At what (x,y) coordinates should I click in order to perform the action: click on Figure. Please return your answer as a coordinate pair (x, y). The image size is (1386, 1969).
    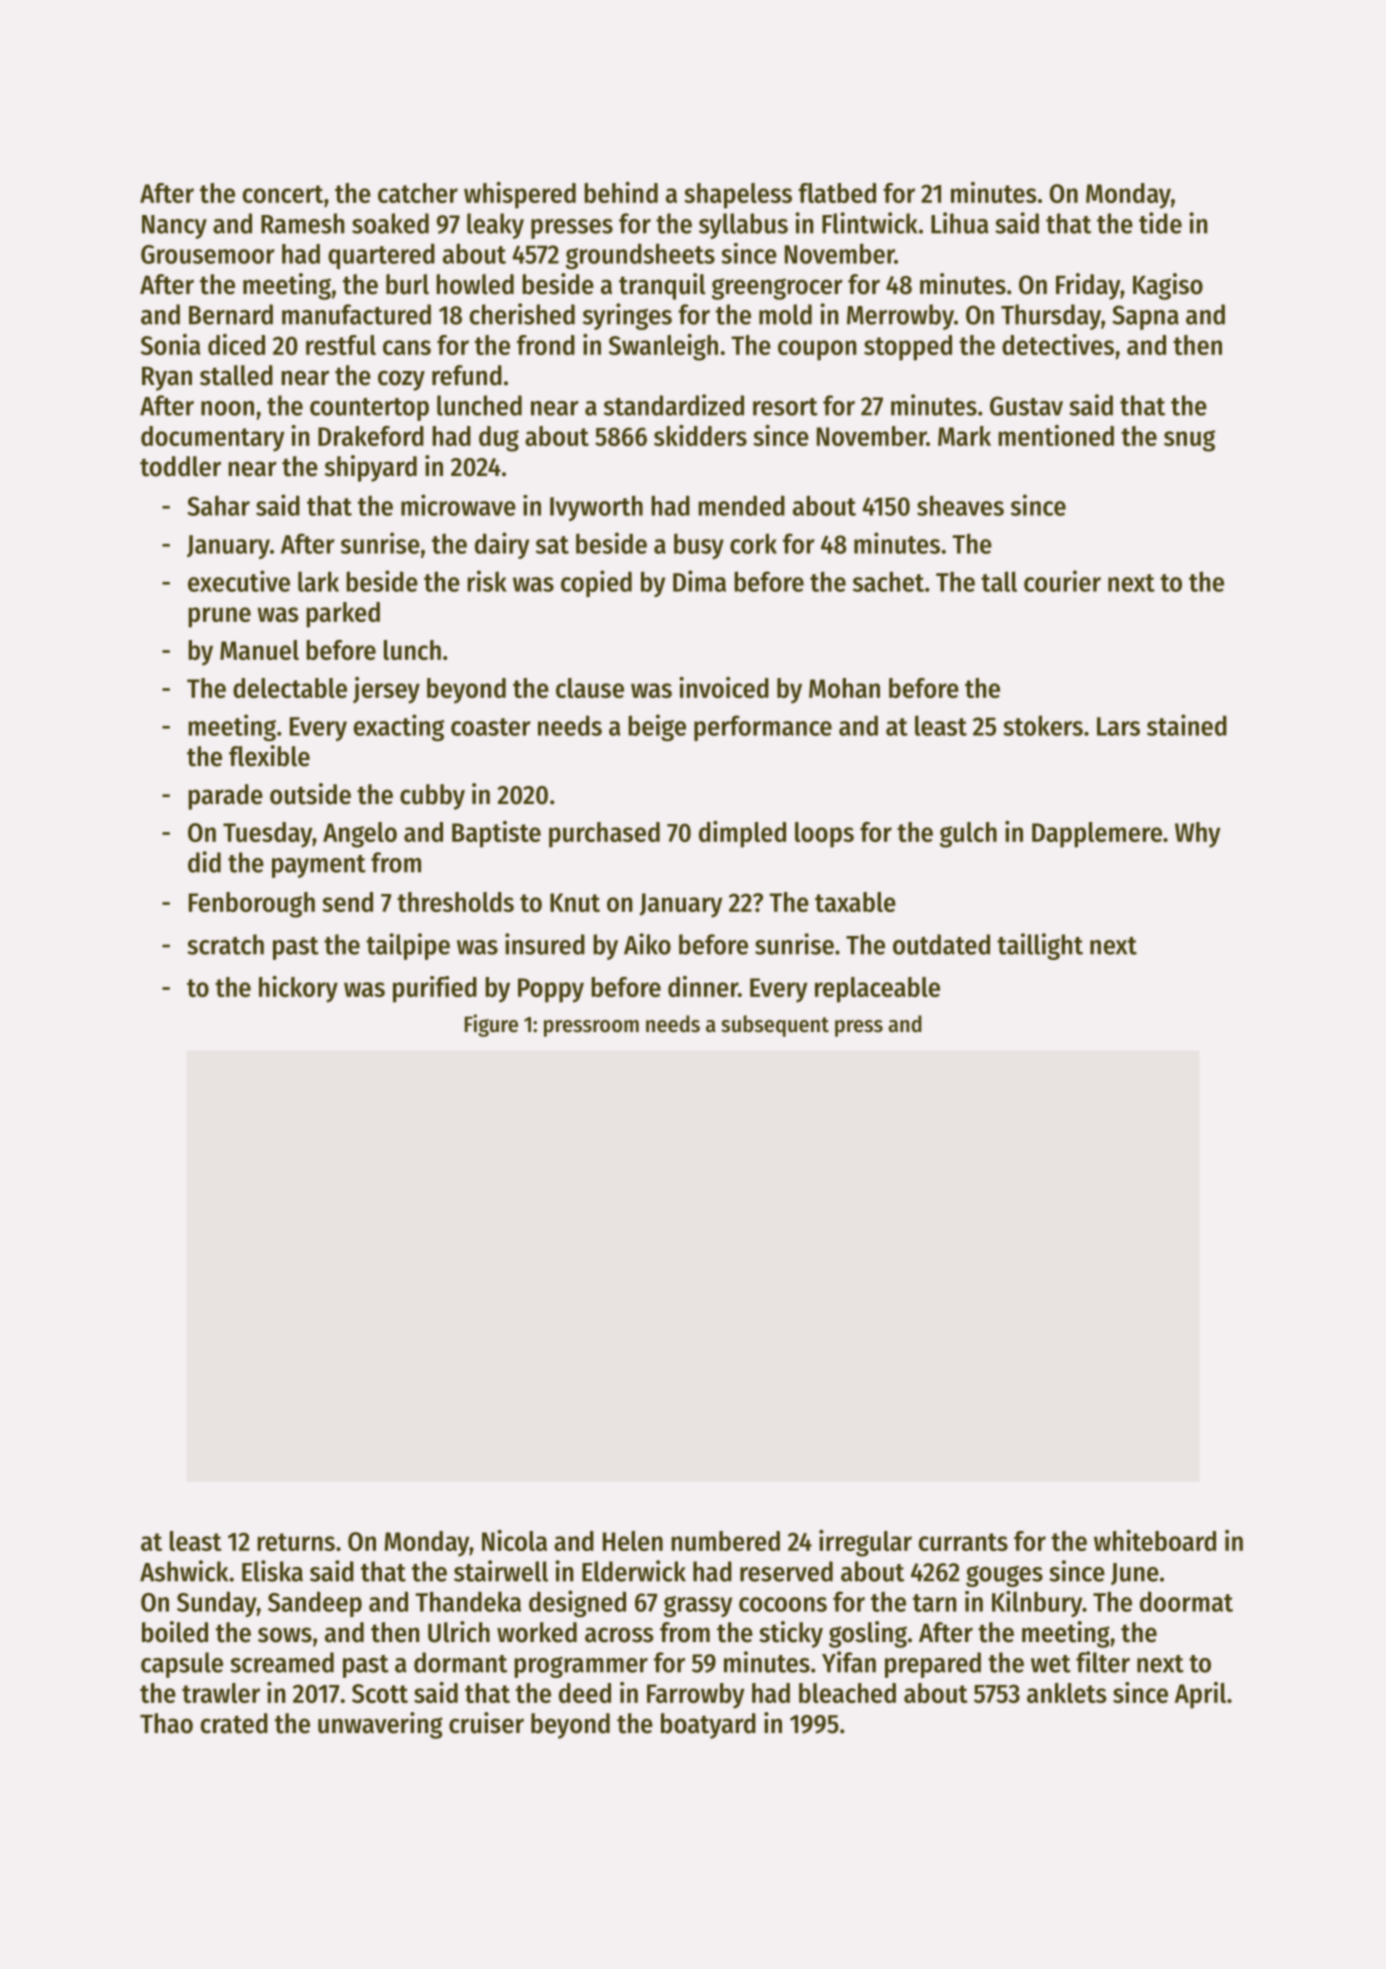
    Looking at the image, I should click on (491, 1025).
